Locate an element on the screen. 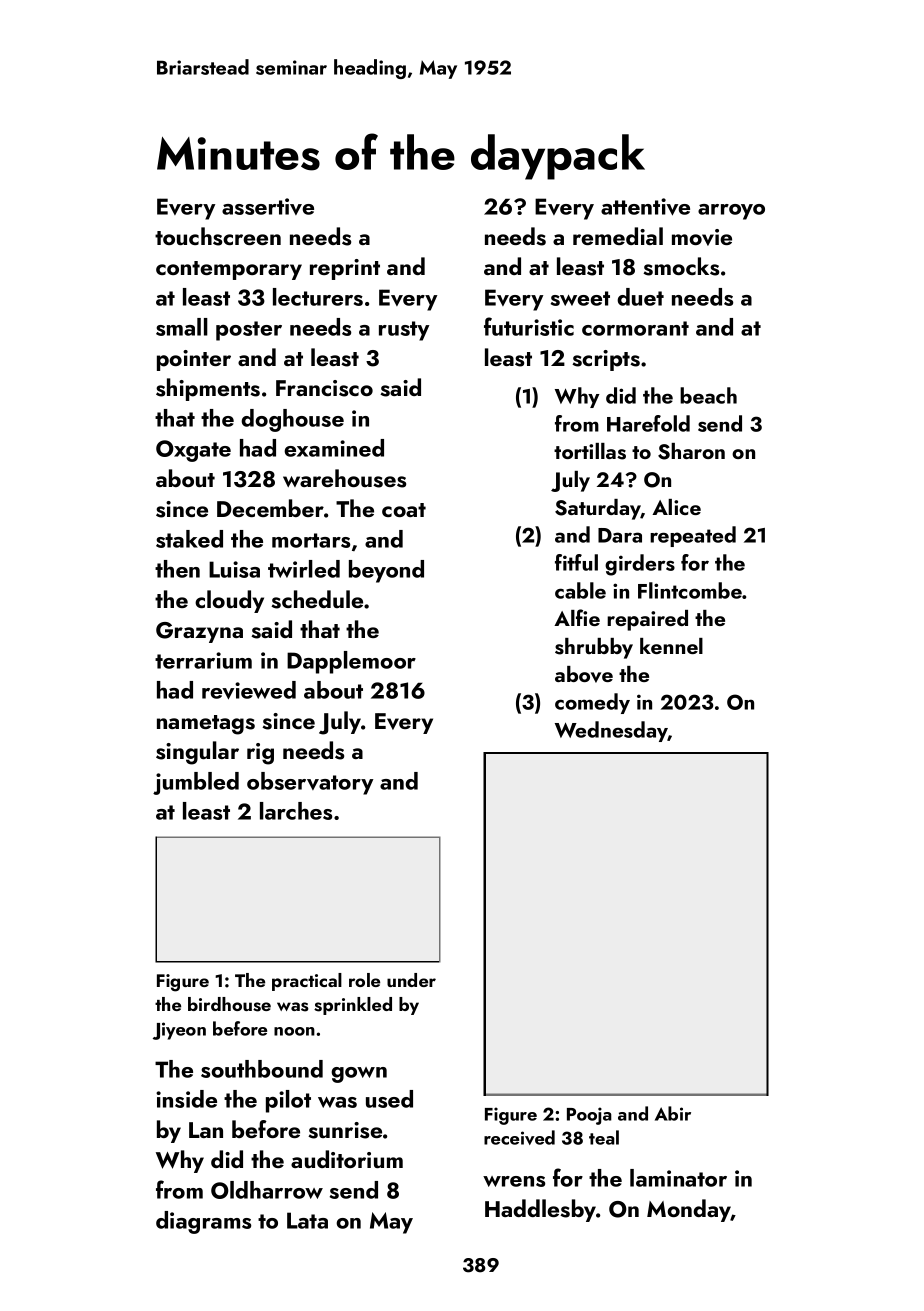  under is located at coordinates (411, 980).
